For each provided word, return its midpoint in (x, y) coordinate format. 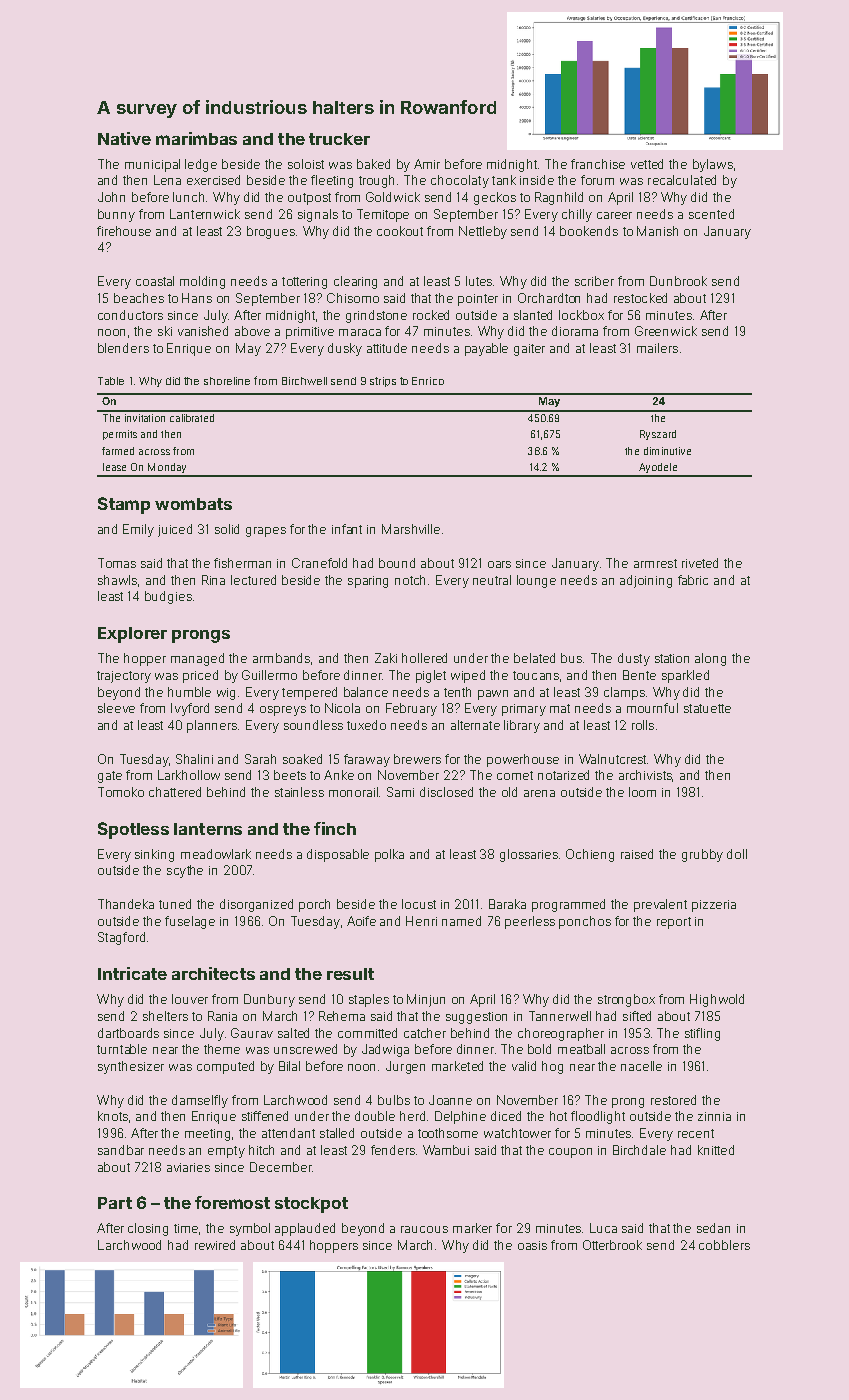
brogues (271, 232)
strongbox (626, 1000)
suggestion (476, 1018)
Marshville (411, 529)
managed (197, 659)
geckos (495, 198)
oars (499, 564)
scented (711, 214)
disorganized (256, 905)
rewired (215, 1245)
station (672, 658)
